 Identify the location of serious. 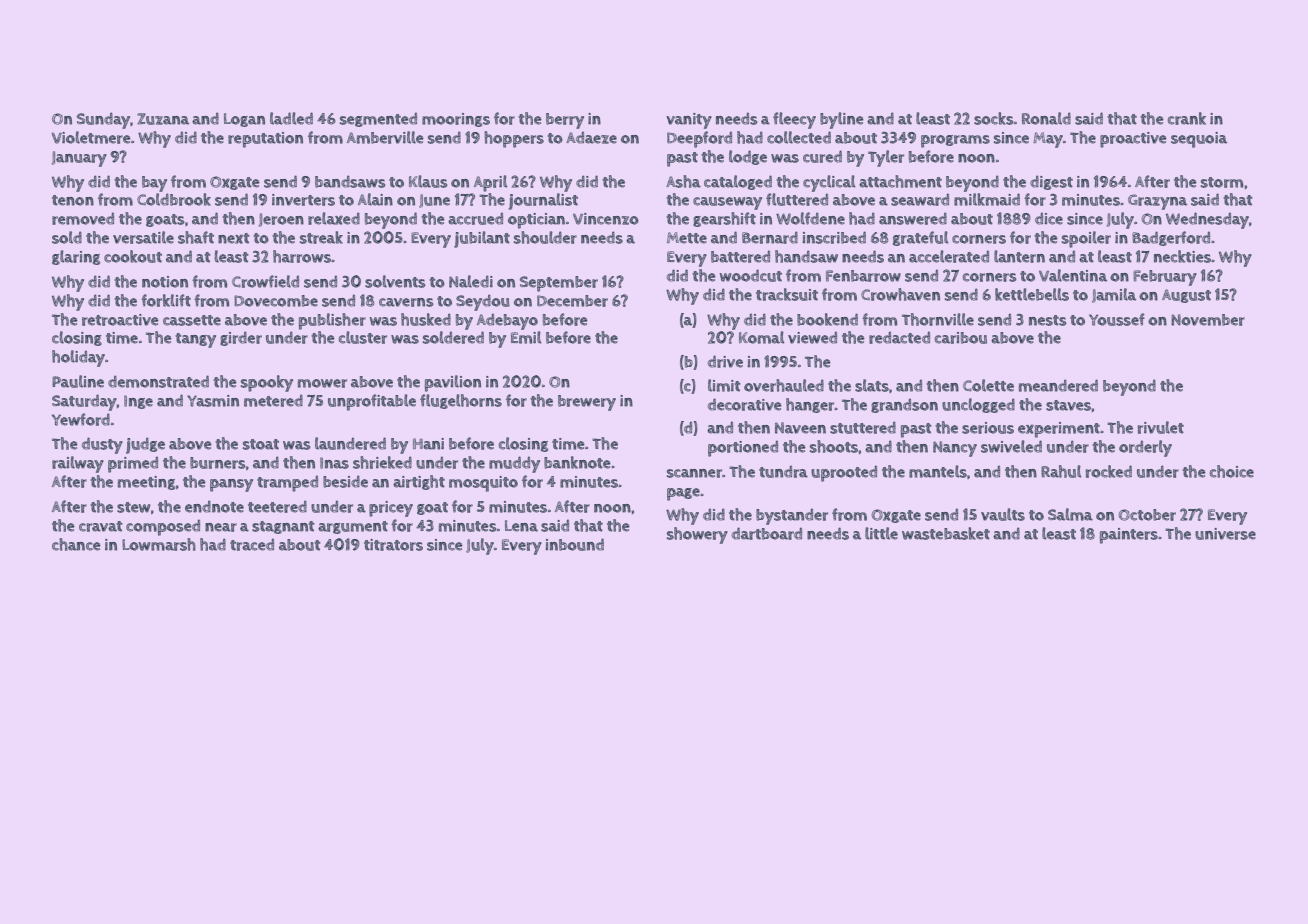
(988, 428).
